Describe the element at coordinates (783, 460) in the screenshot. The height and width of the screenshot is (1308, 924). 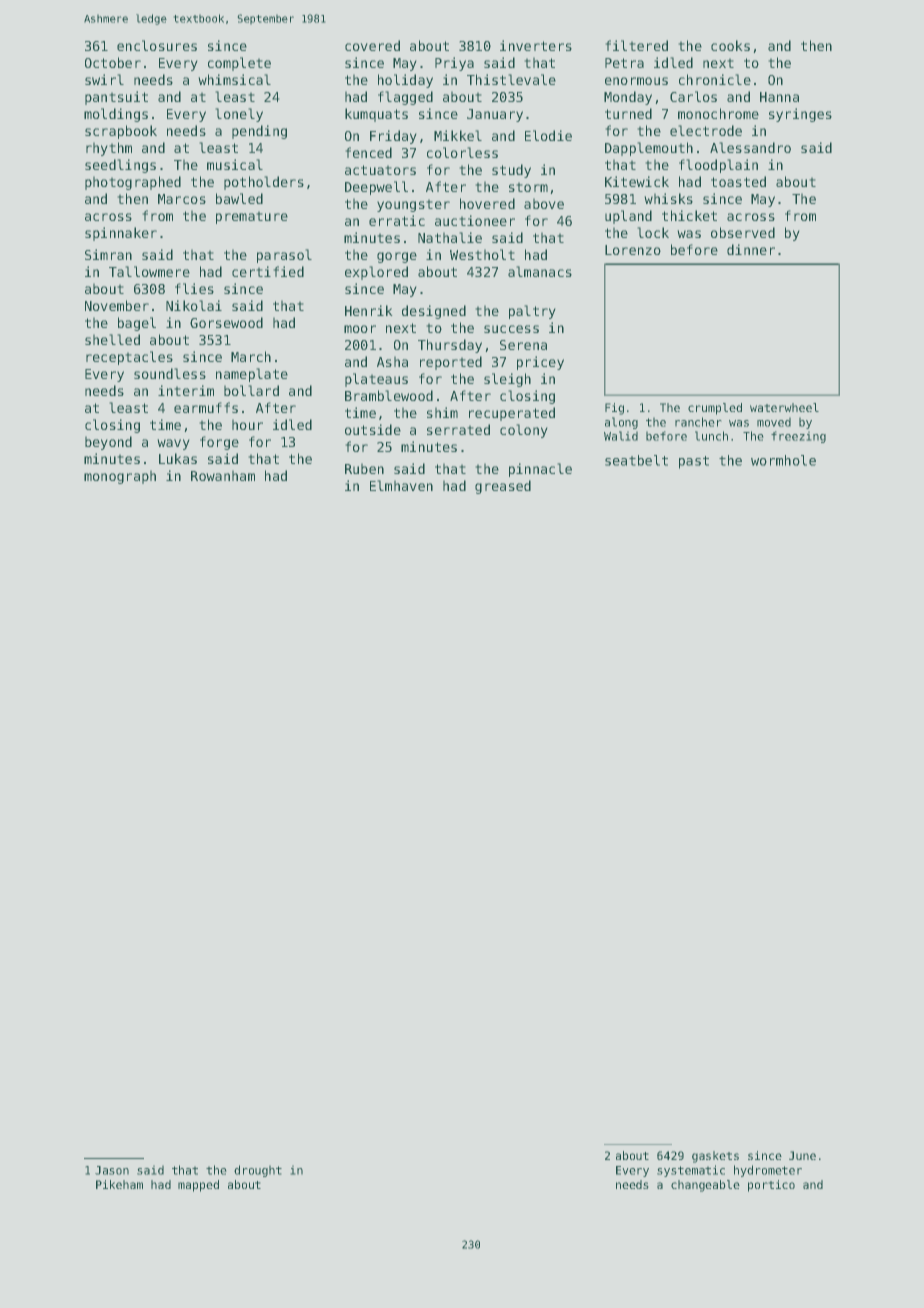
I see `wormhole` at that location.
